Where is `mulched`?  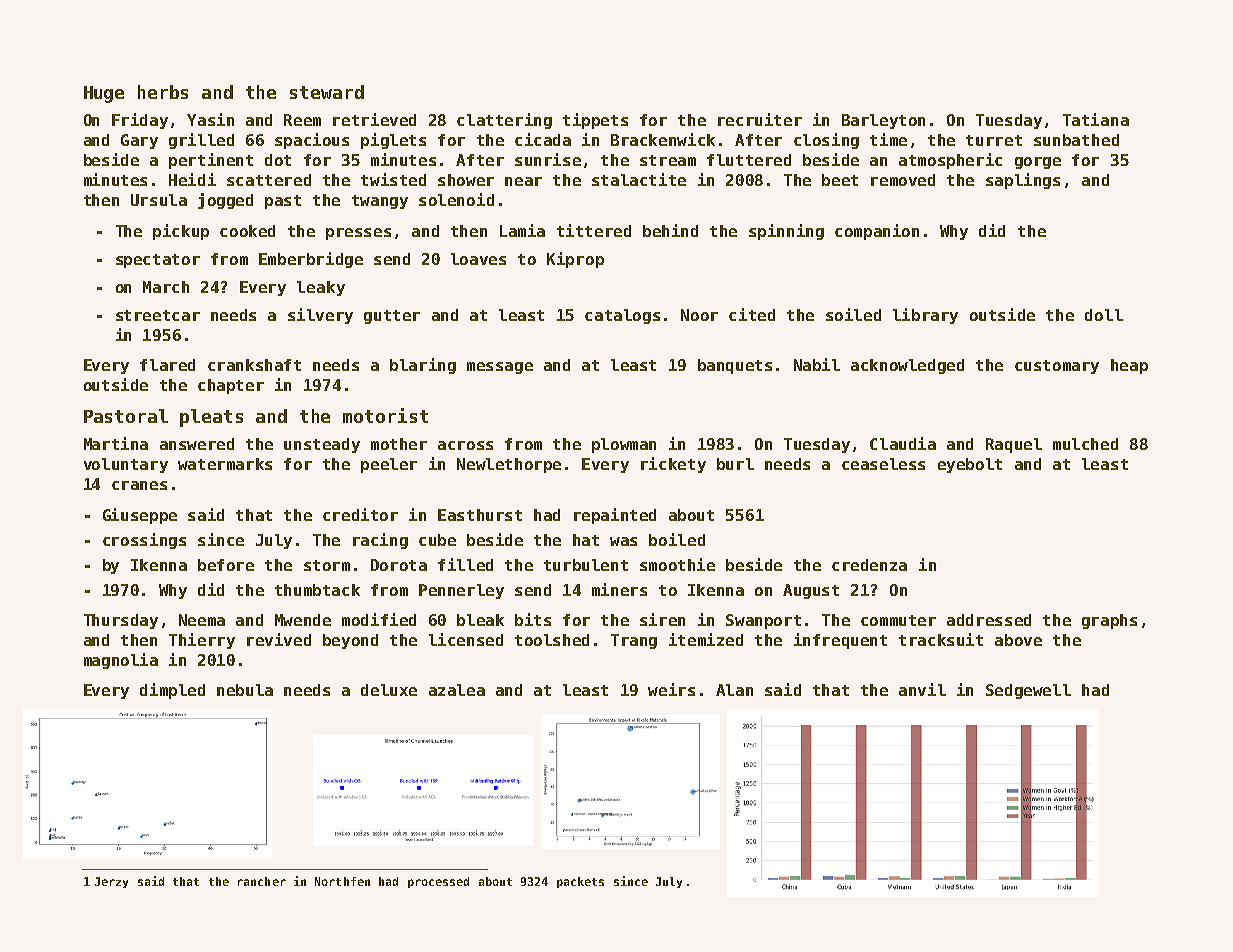 mulched is located at coordinates (1085, 444).
